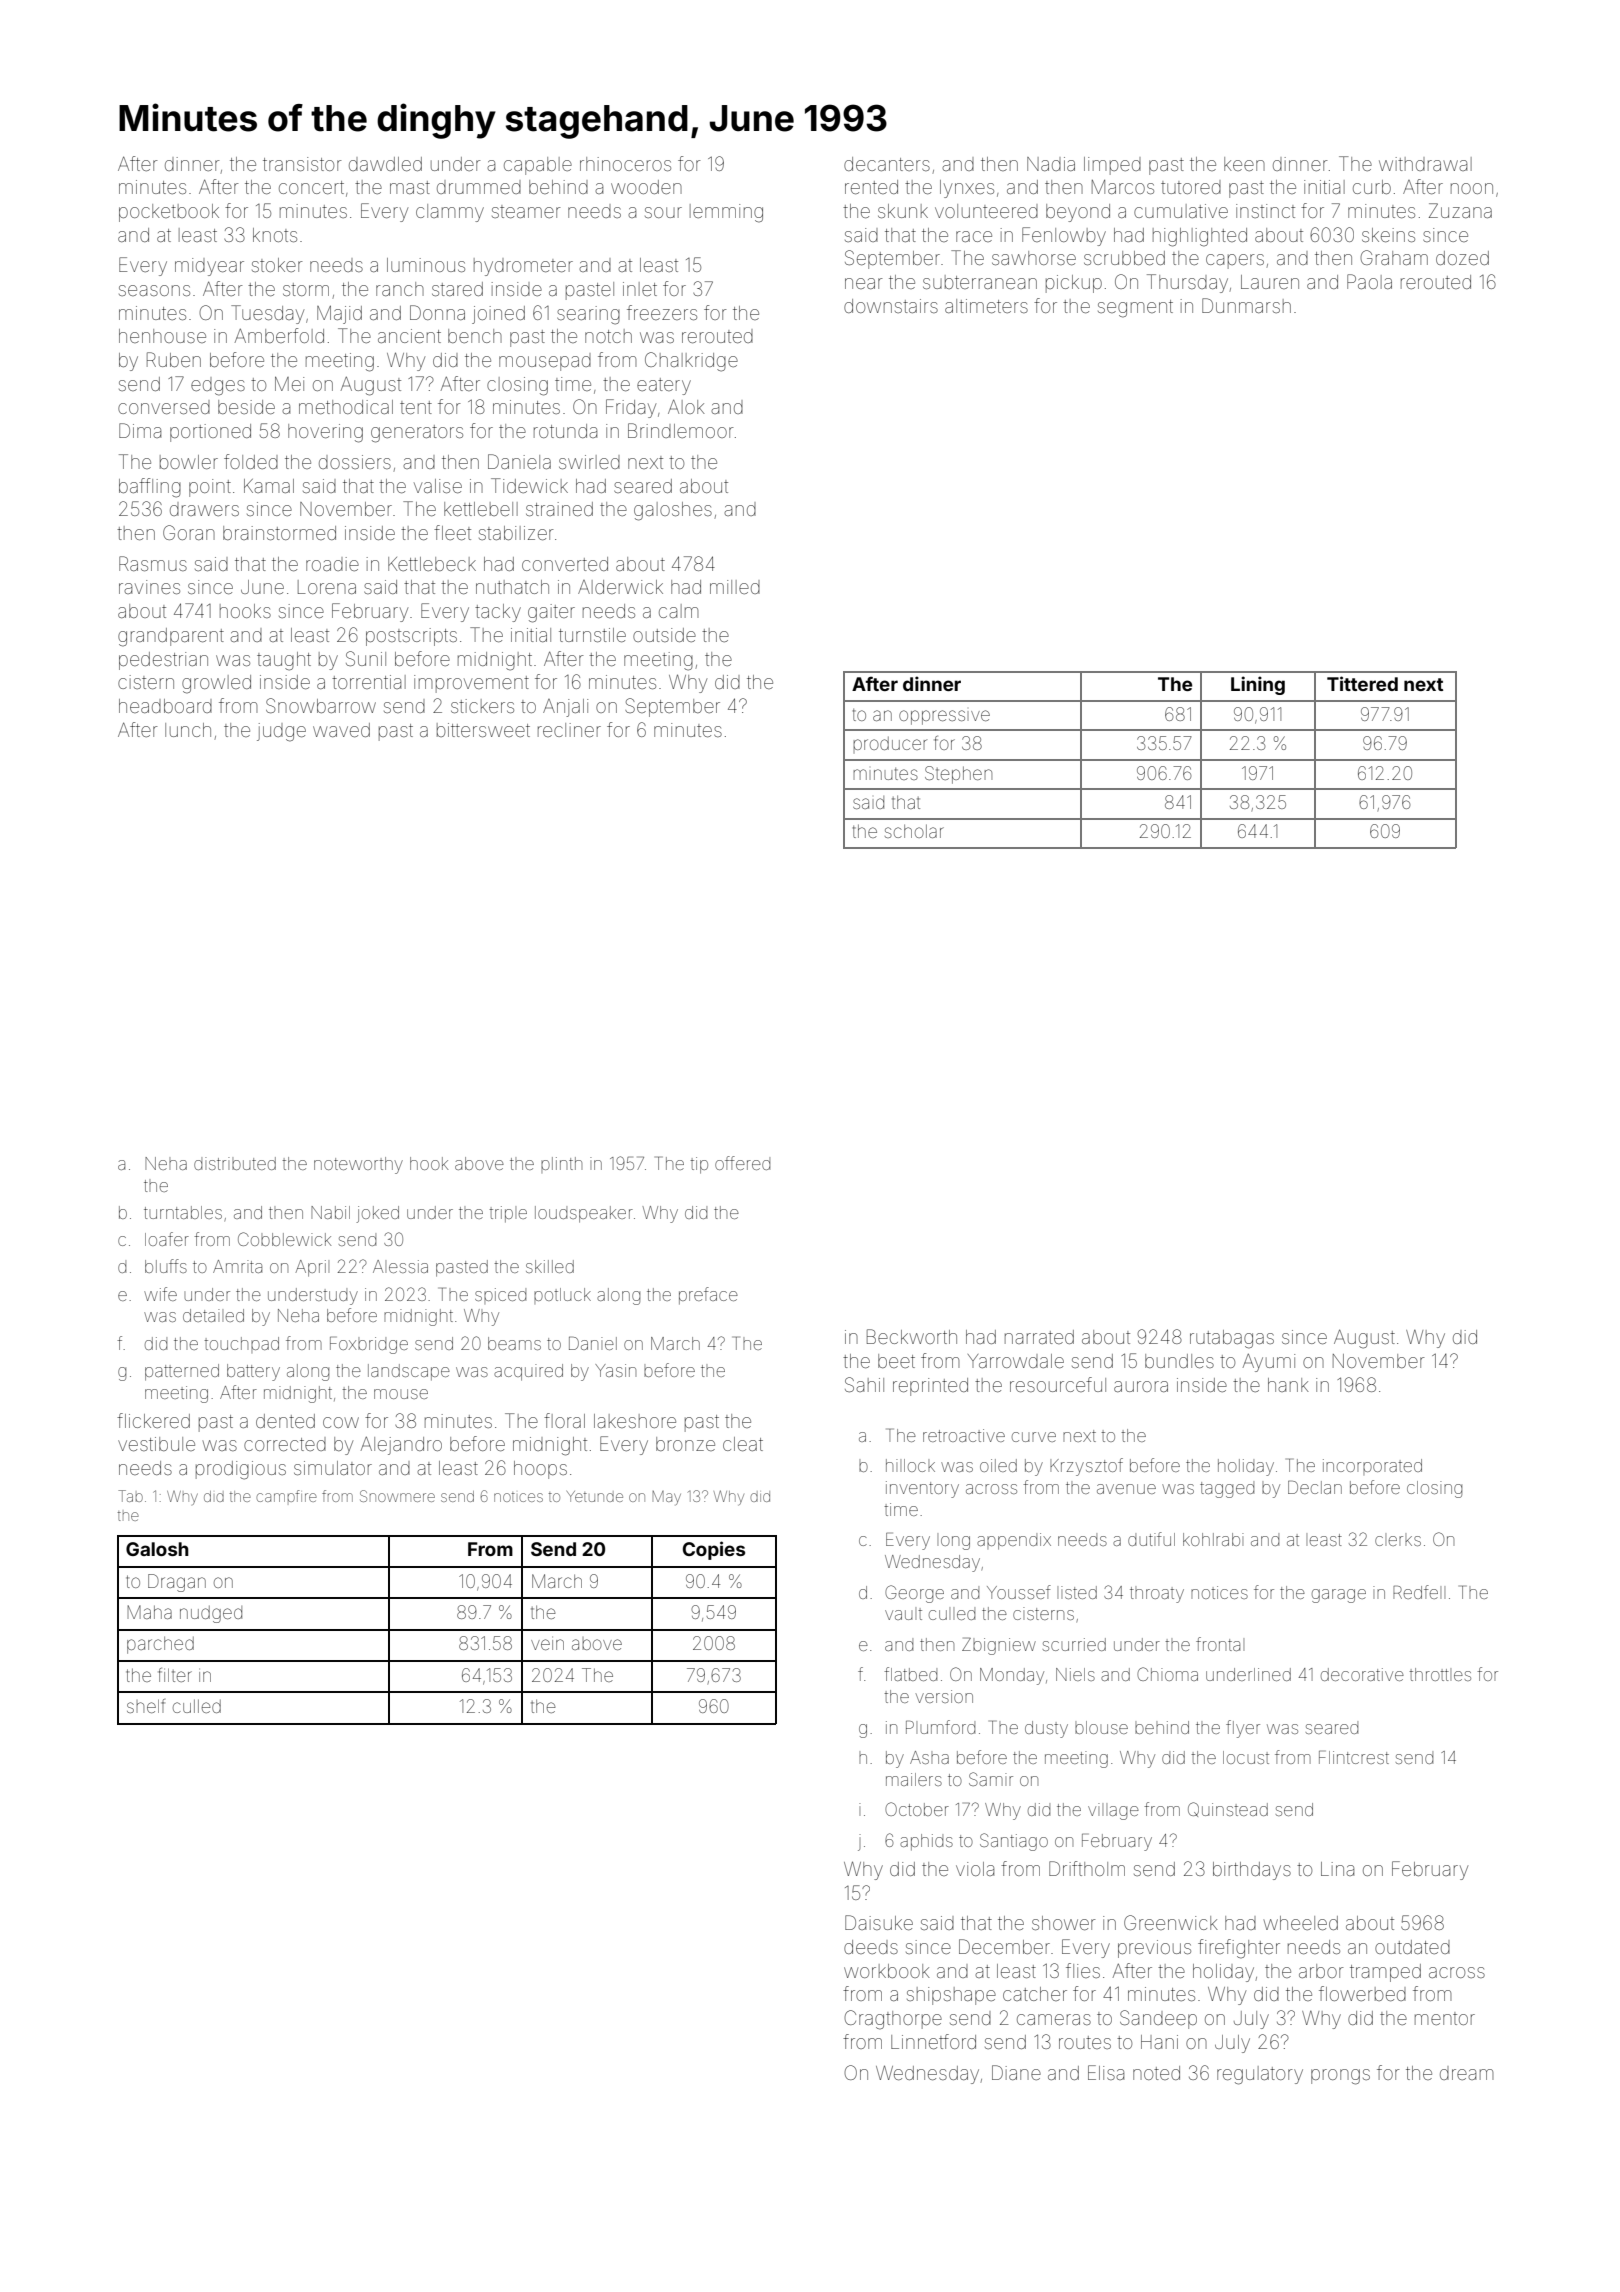 The width and height of the document is (1620, 2292). I want to click on Lining, so click(1258, 685).
